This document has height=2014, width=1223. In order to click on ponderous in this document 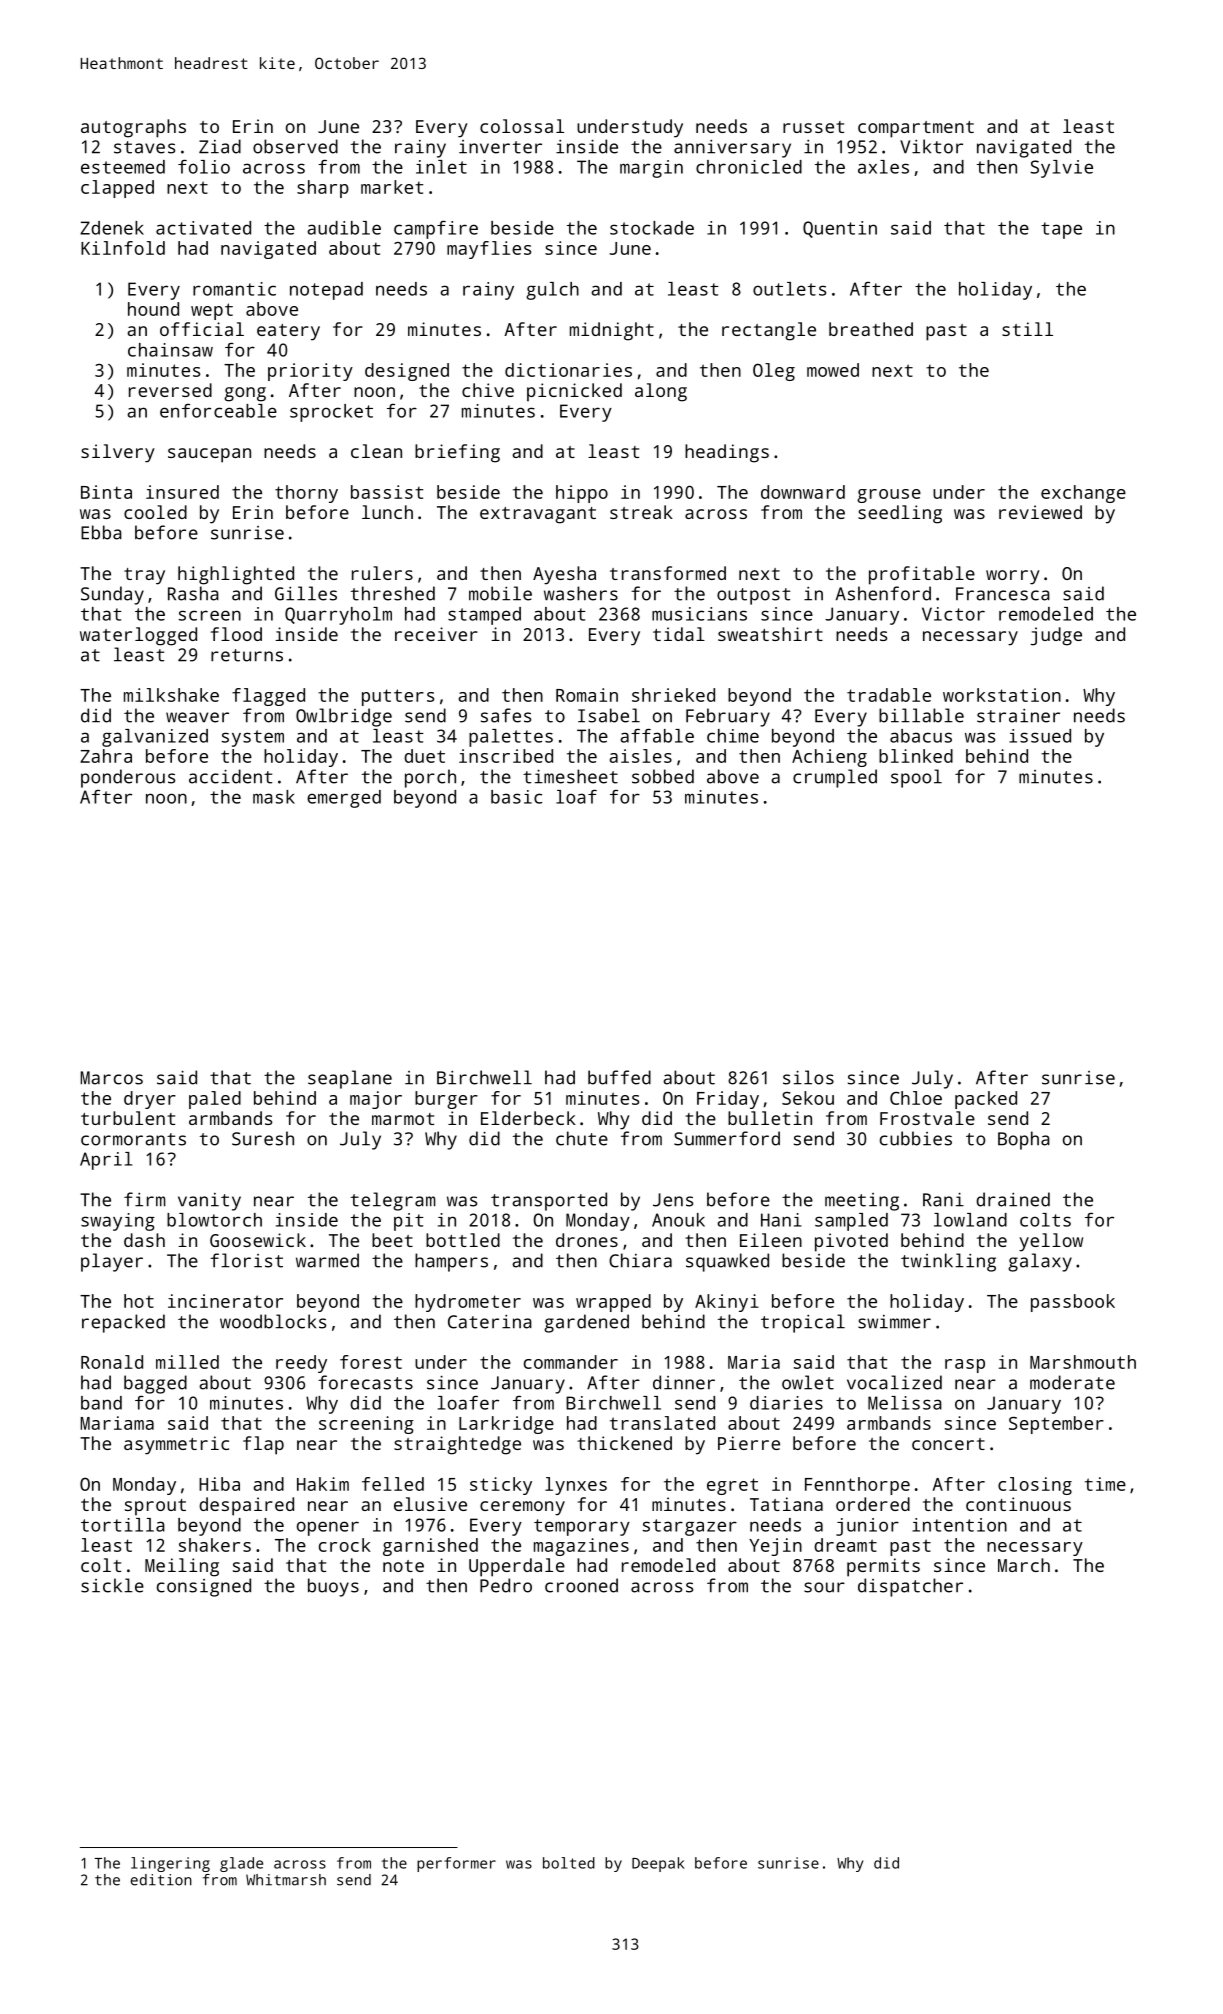, I will do `click(128, 778)`.
